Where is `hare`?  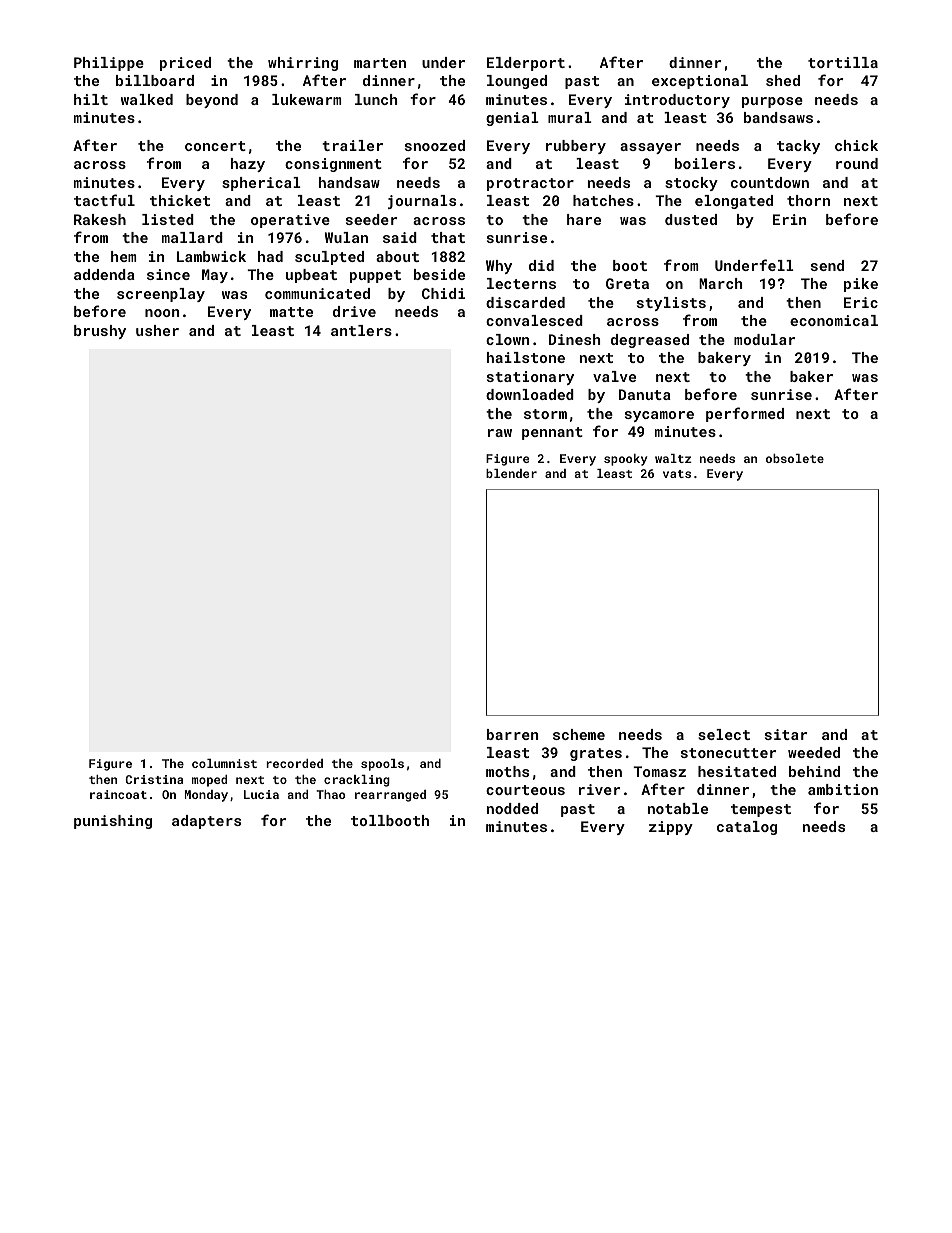
hare is located at coordinates (584, 219).
